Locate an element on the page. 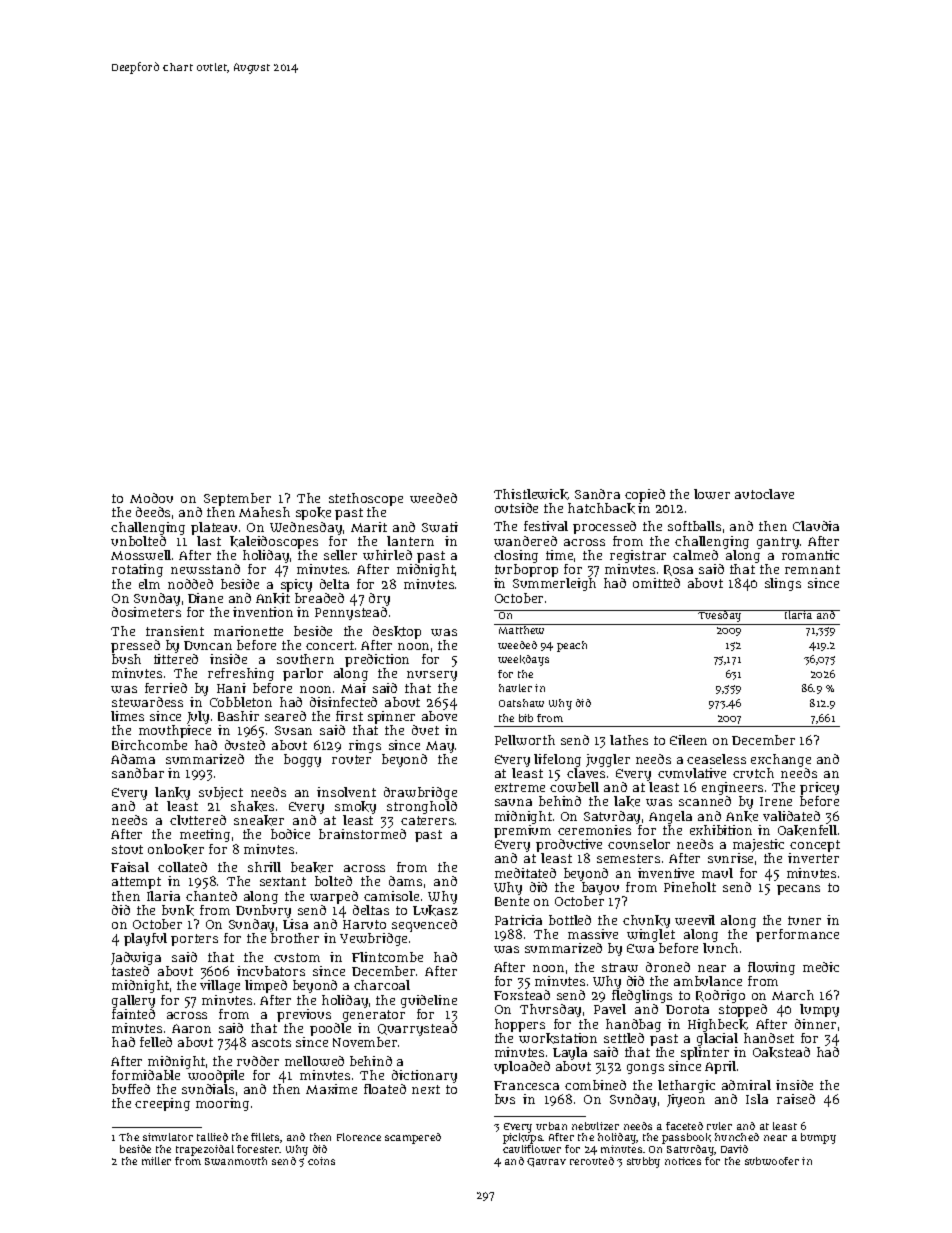  engineers is located at coordinates (732, 788).
